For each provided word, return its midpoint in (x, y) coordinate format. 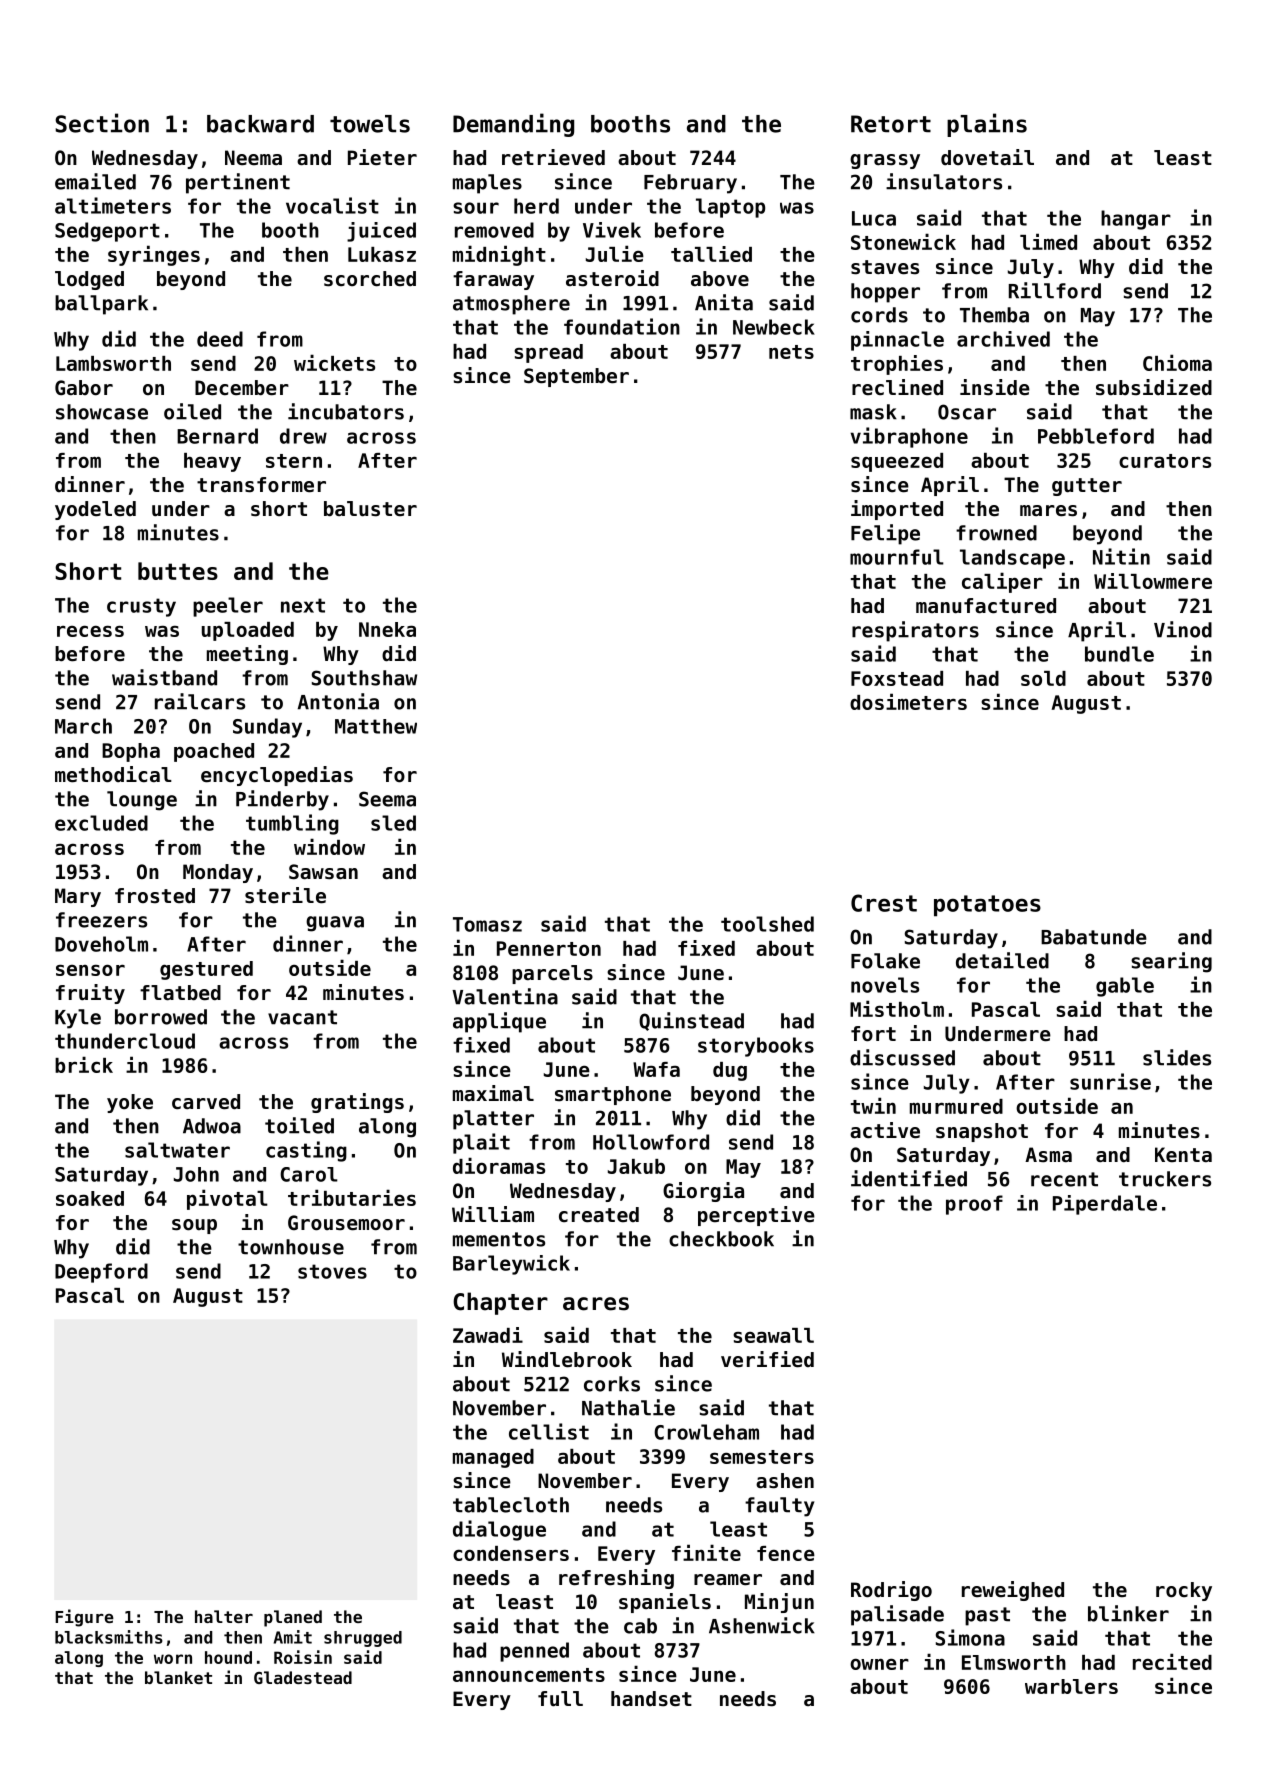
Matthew (376, 726)
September (576, 377)
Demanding (513, 125)
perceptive (756, 1216)
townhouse (291, 1247)
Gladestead (303, 1677)
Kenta (1183, 1155)
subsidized (1154, 387)
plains (987, 125)
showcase (102, 412)
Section (102, 123)
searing (1171, 962)
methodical (113, 774)
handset (651, 1699)
